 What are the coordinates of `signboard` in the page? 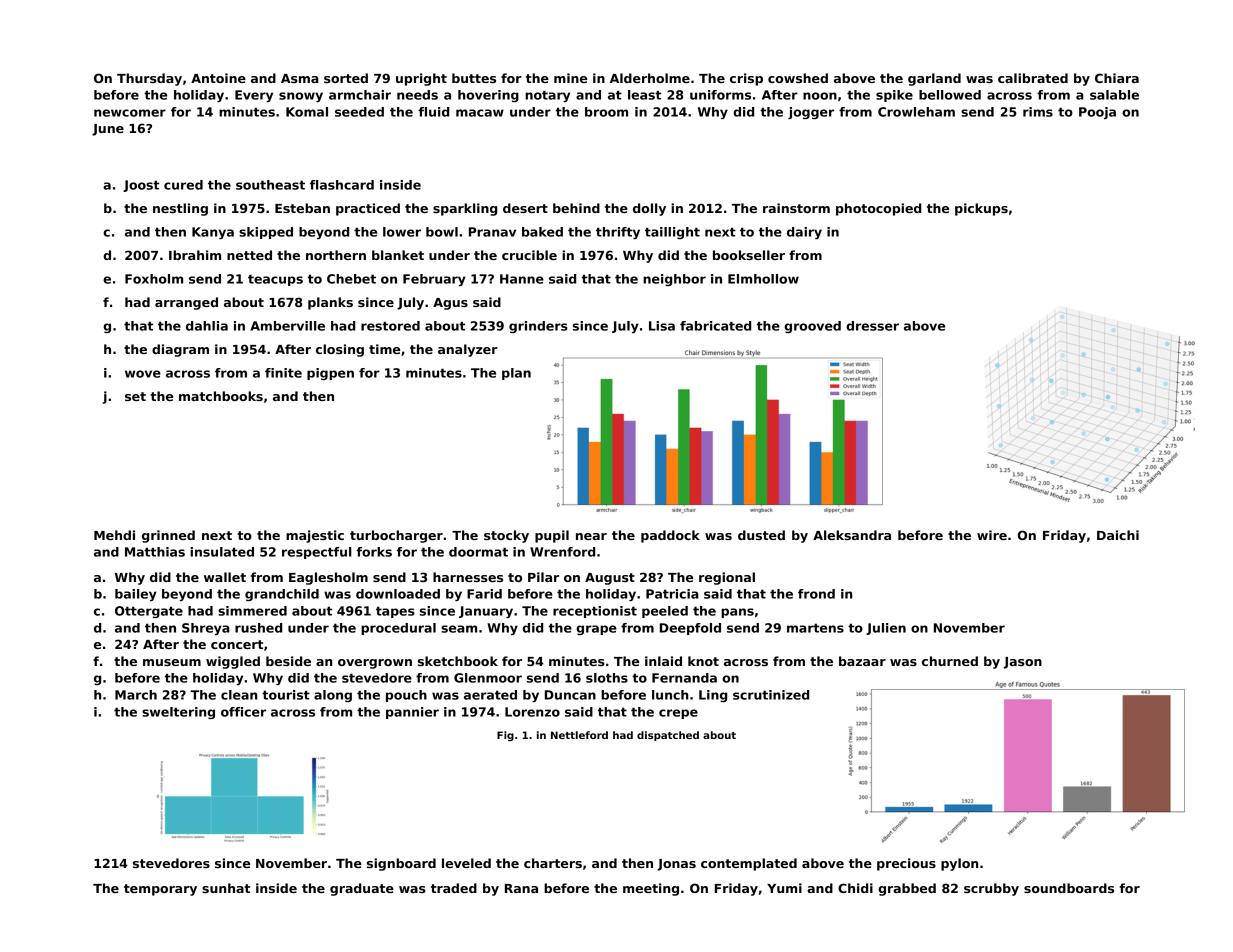 It's located at (401, 864).
